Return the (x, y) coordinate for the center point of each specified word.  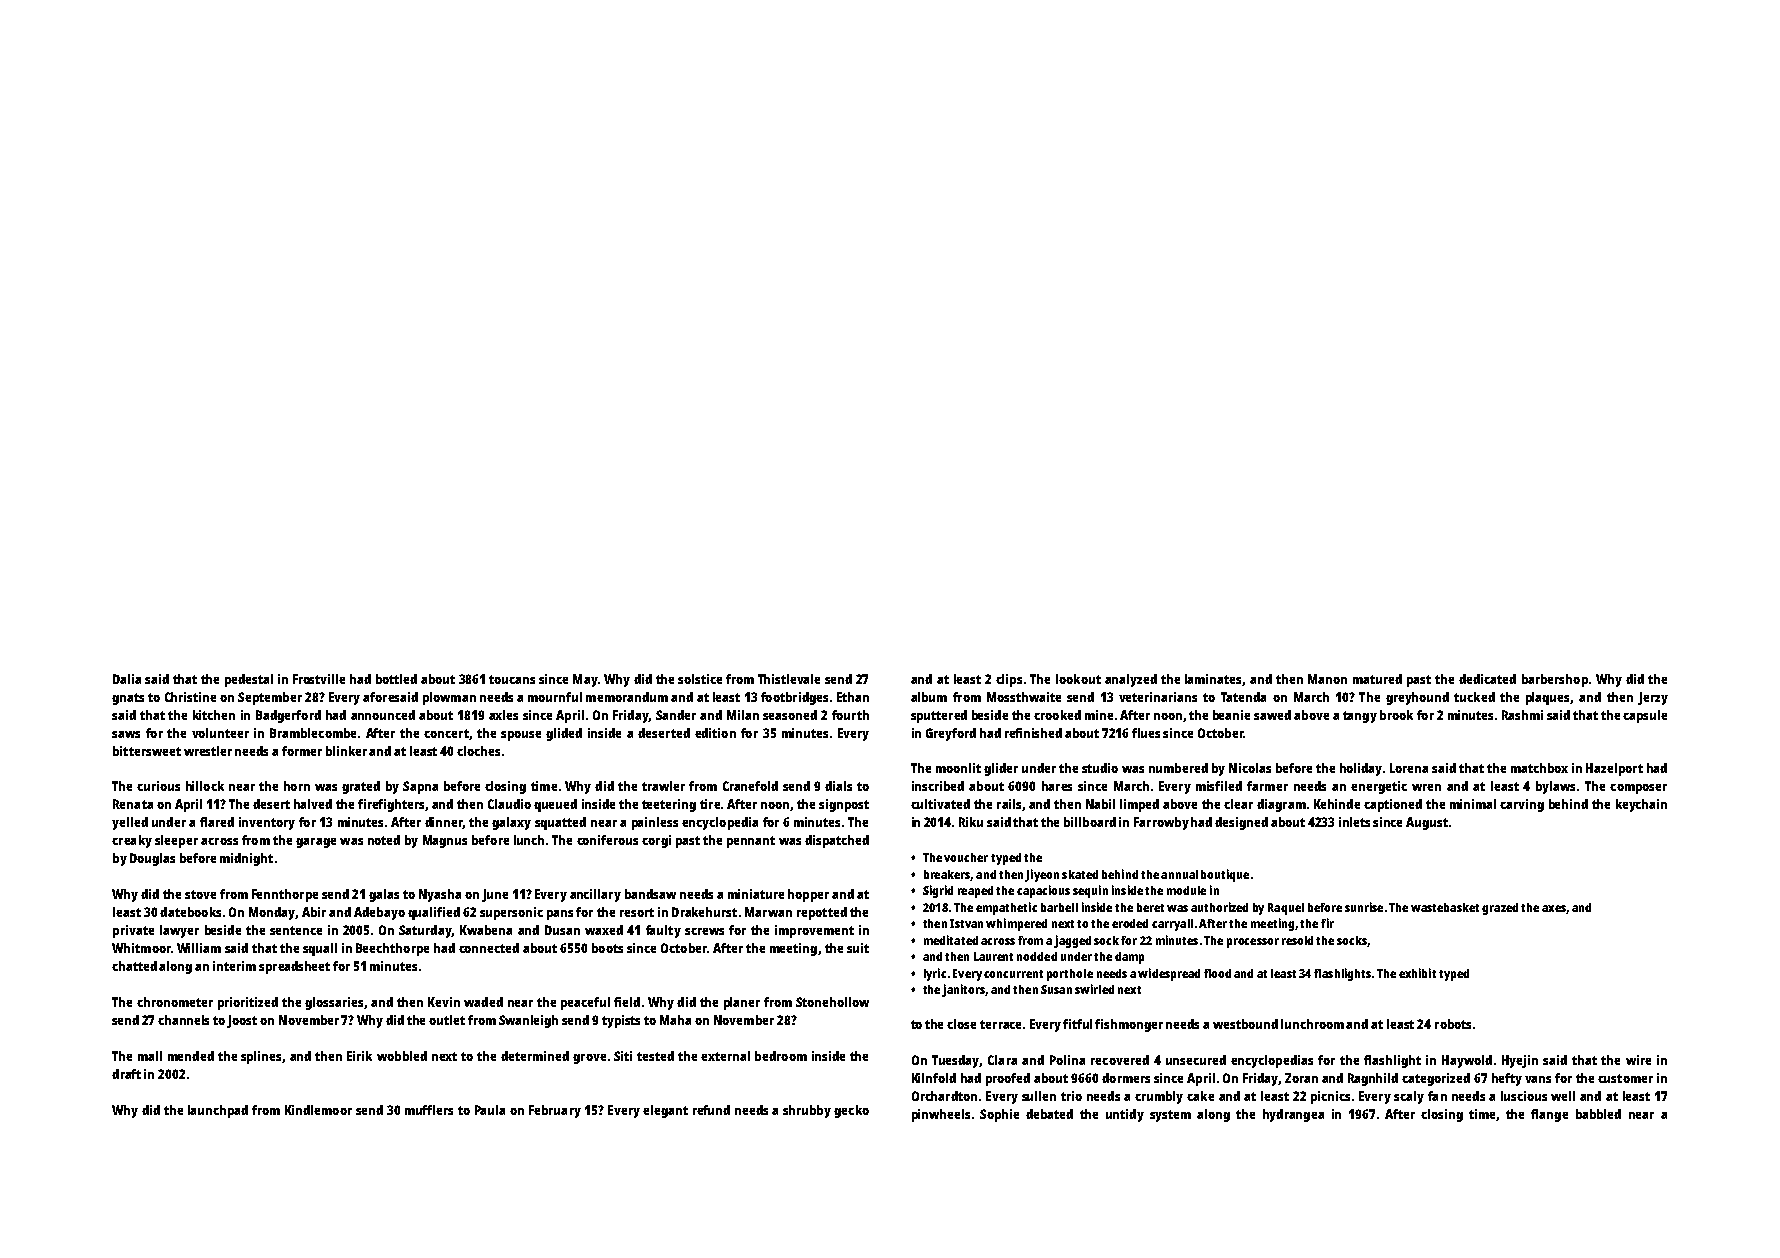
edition (715, 733)
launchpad (218, 1111)
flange (1549, 1115)
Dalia (127, 679)
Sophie (999, 1115)
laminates (1214, 680)
